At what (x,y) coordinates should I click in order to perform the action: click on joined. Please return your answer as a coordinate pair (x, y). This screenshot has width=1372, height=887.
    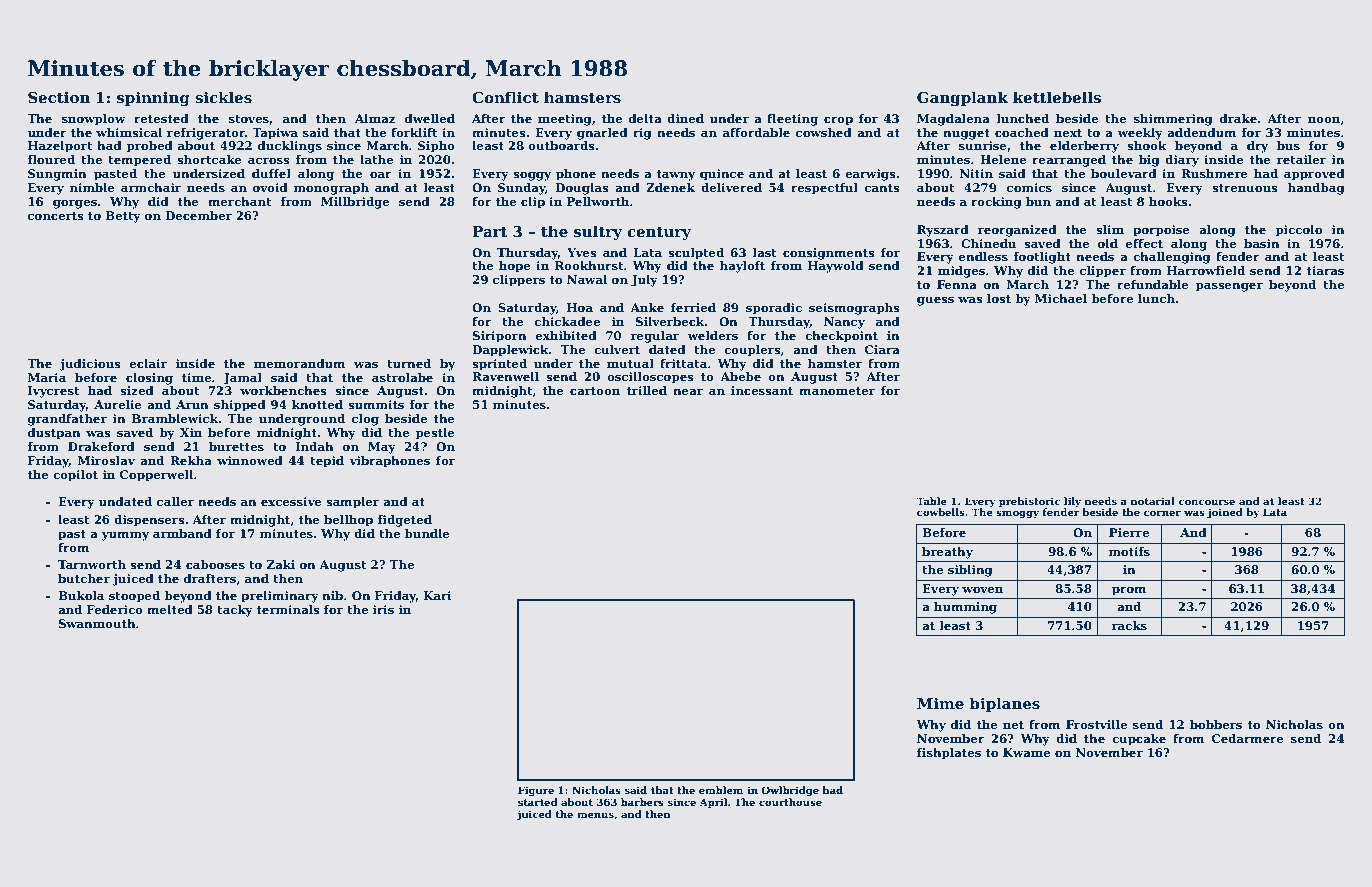
    Looking at the image, I should click on (1225, 513).
